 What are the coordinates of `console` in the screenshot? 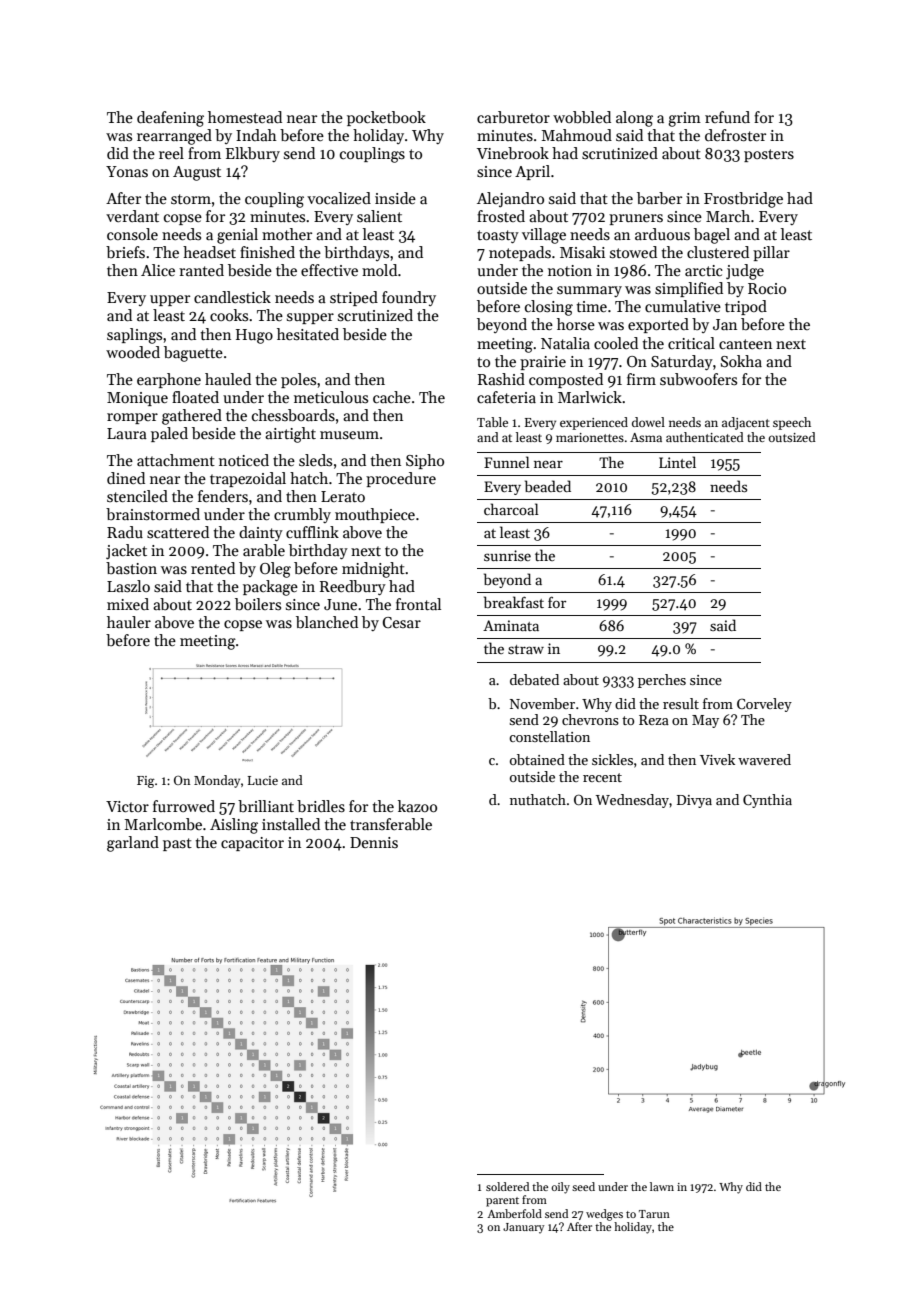 It's located at (132, 234).
